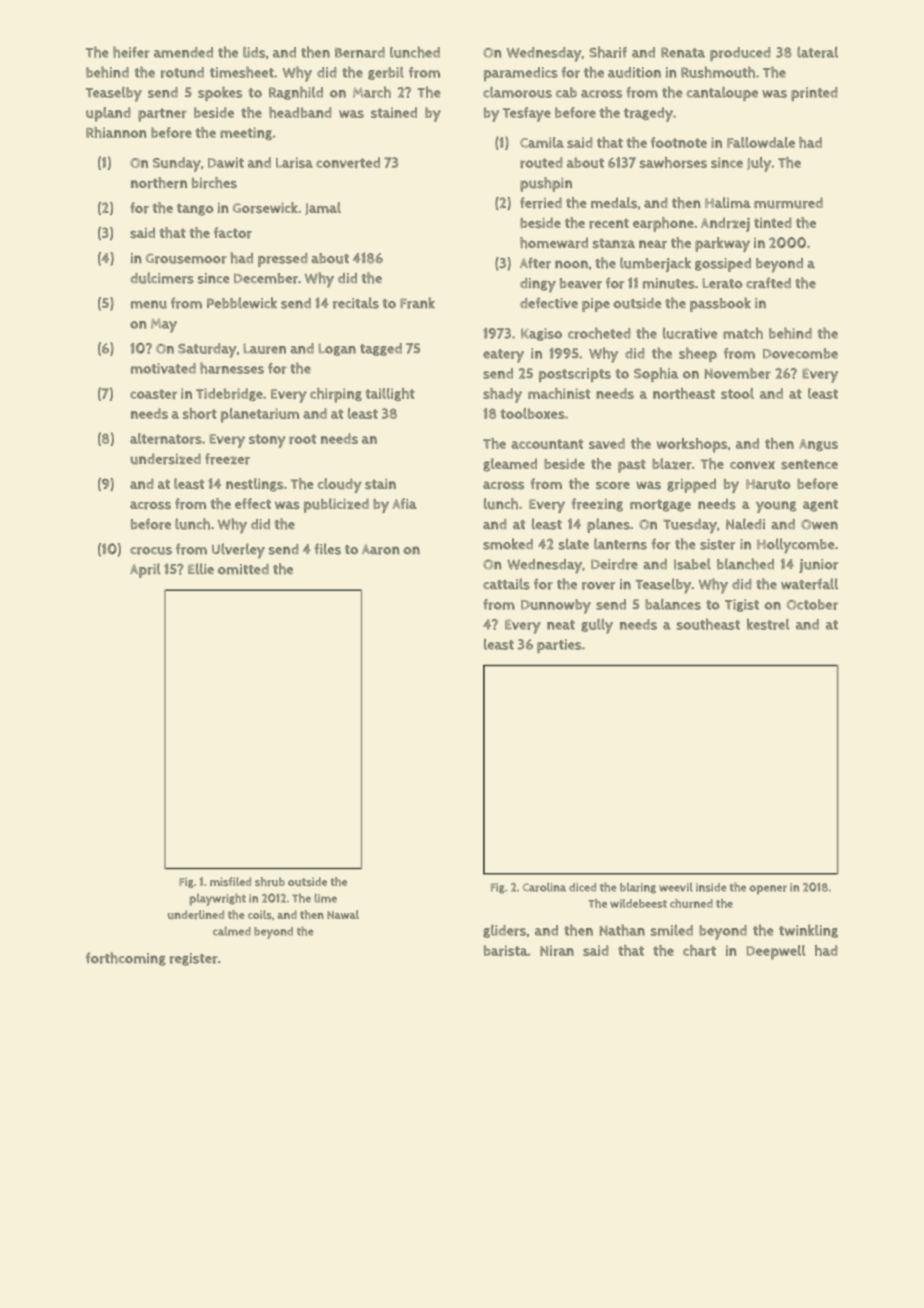 Image resolution: width=924 pixels, height=1308 pixels. I want to click on heifer, so click(131, 52).
